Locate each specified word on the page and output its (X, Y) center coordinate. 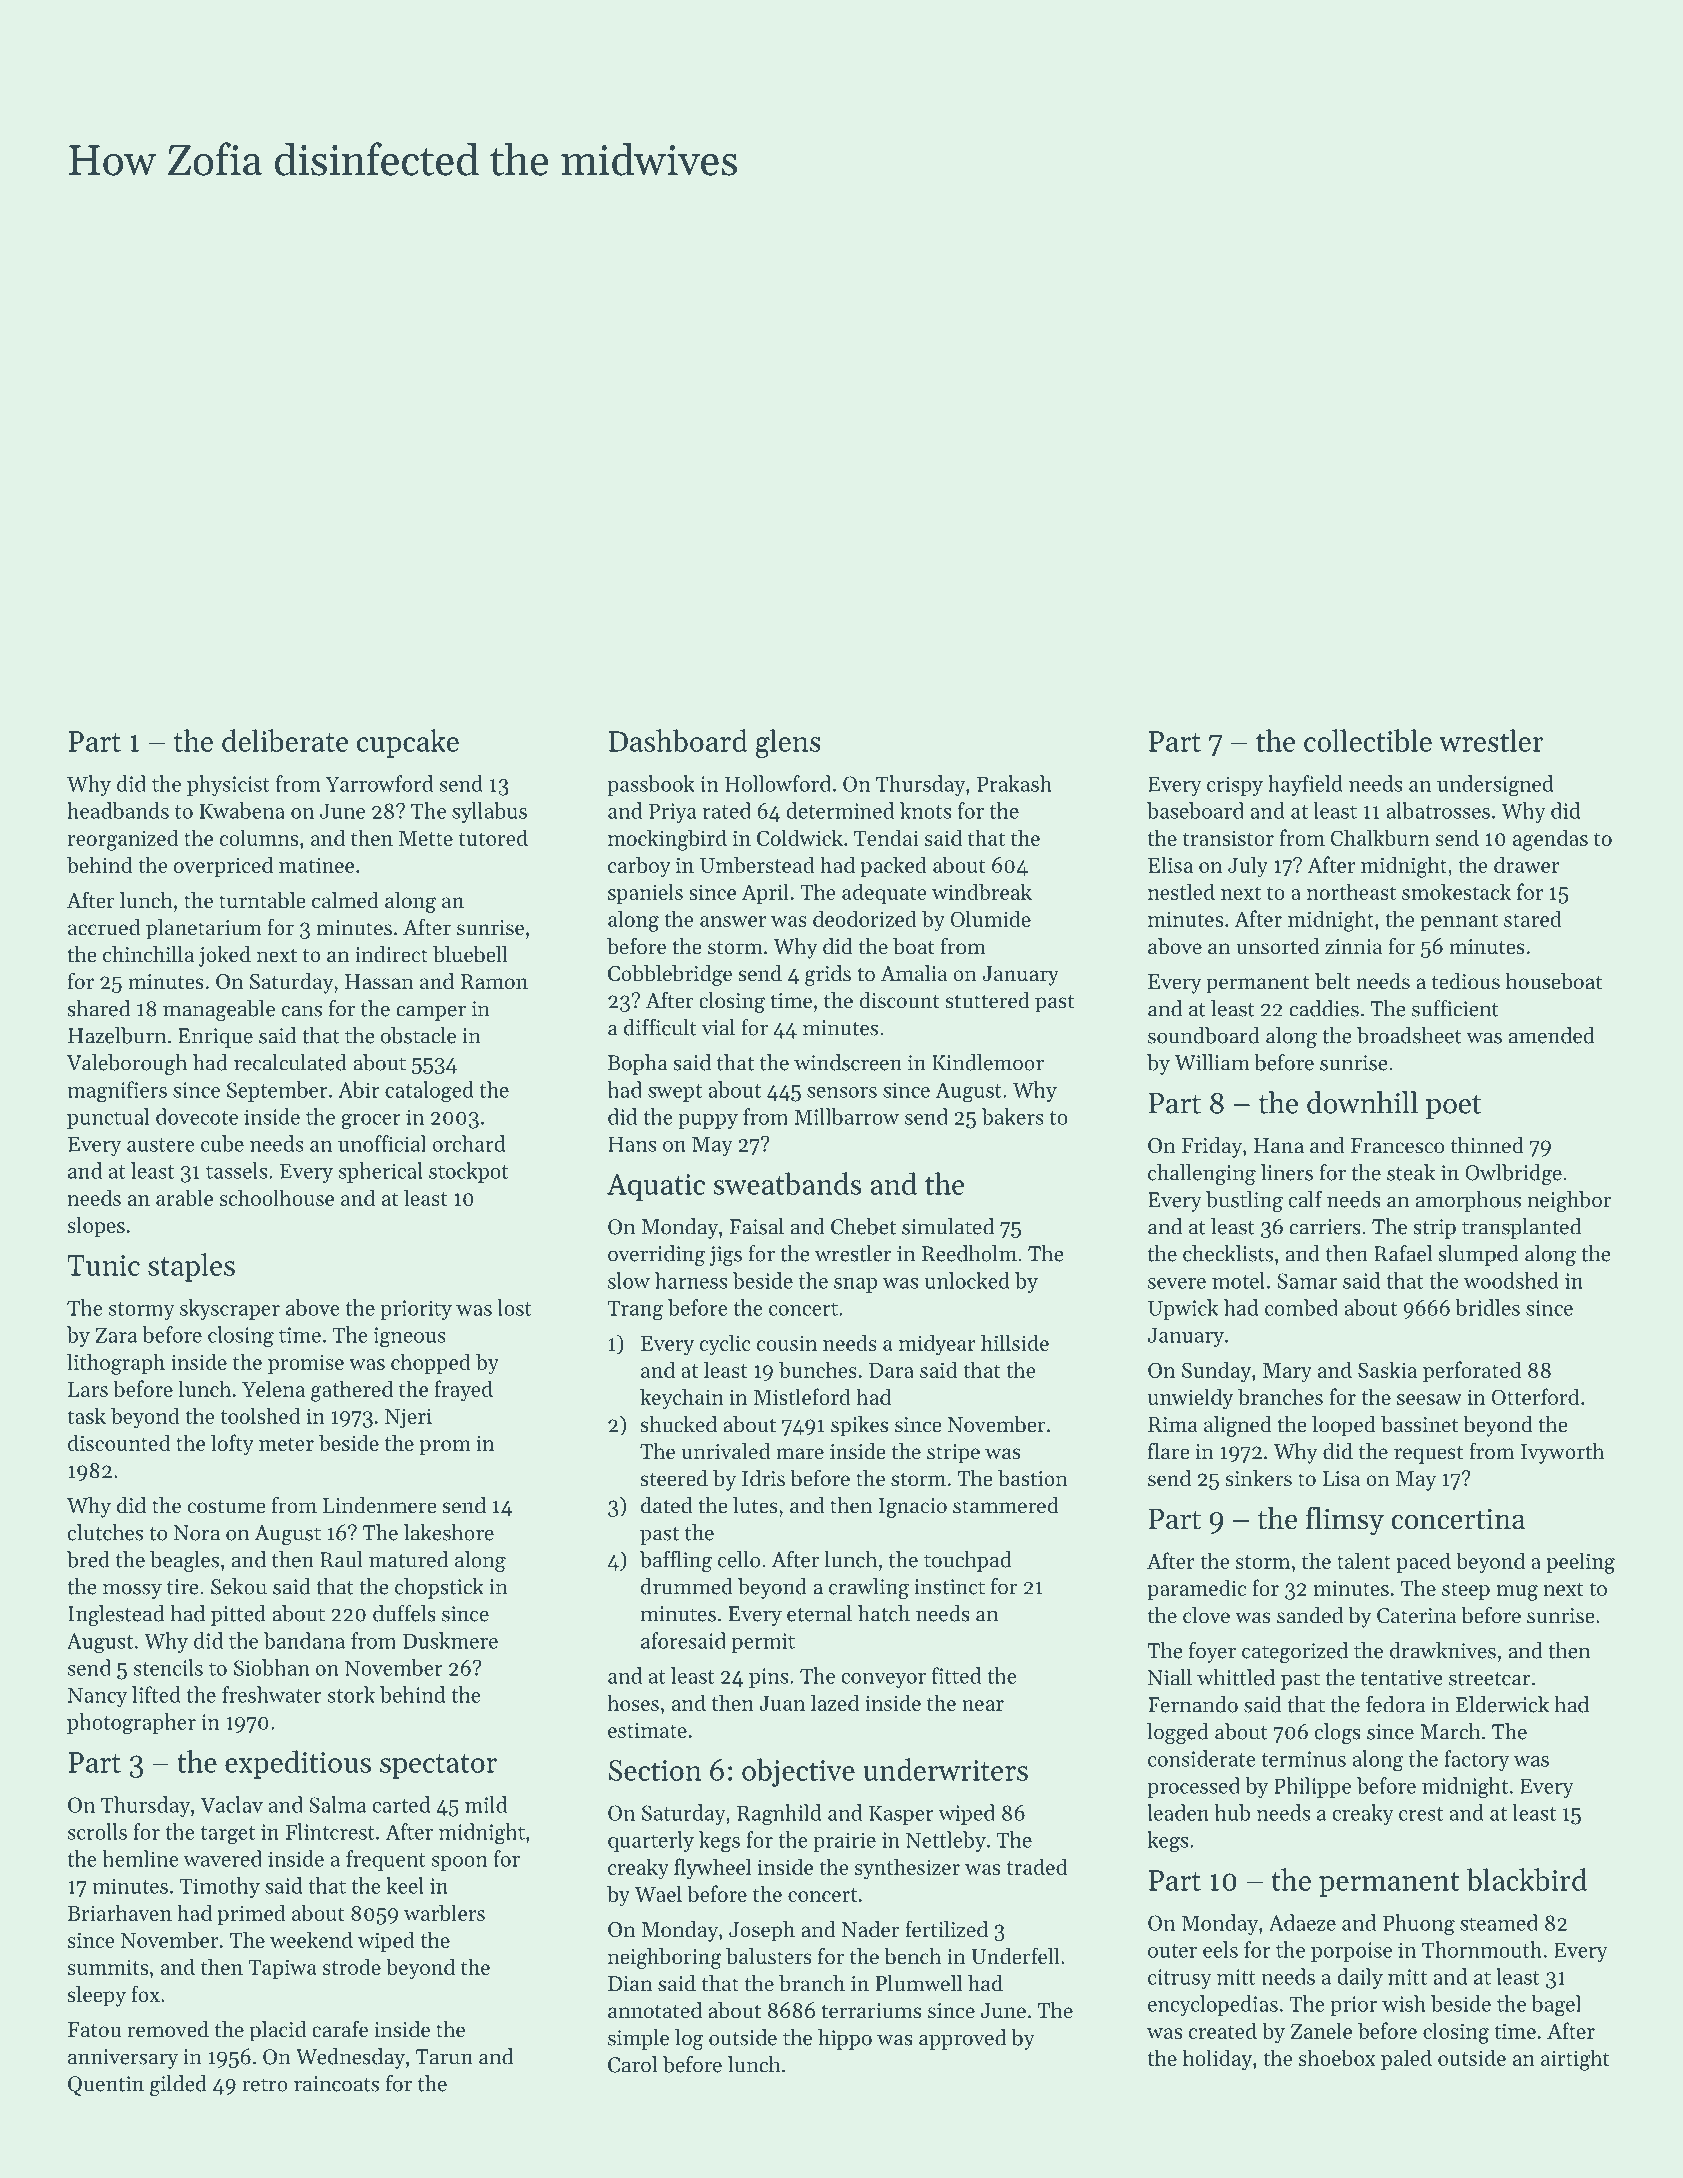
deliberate (285, 740)
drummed (687, 1586)
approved (962, 2039)
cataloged (429, 1091)
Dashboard (678, 740)
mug (1517, 1593)
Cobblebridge (670, 975)
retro (265, 2085)
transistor (1228, 838)
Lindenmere (380, 1505)
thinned (1487, 1145)
